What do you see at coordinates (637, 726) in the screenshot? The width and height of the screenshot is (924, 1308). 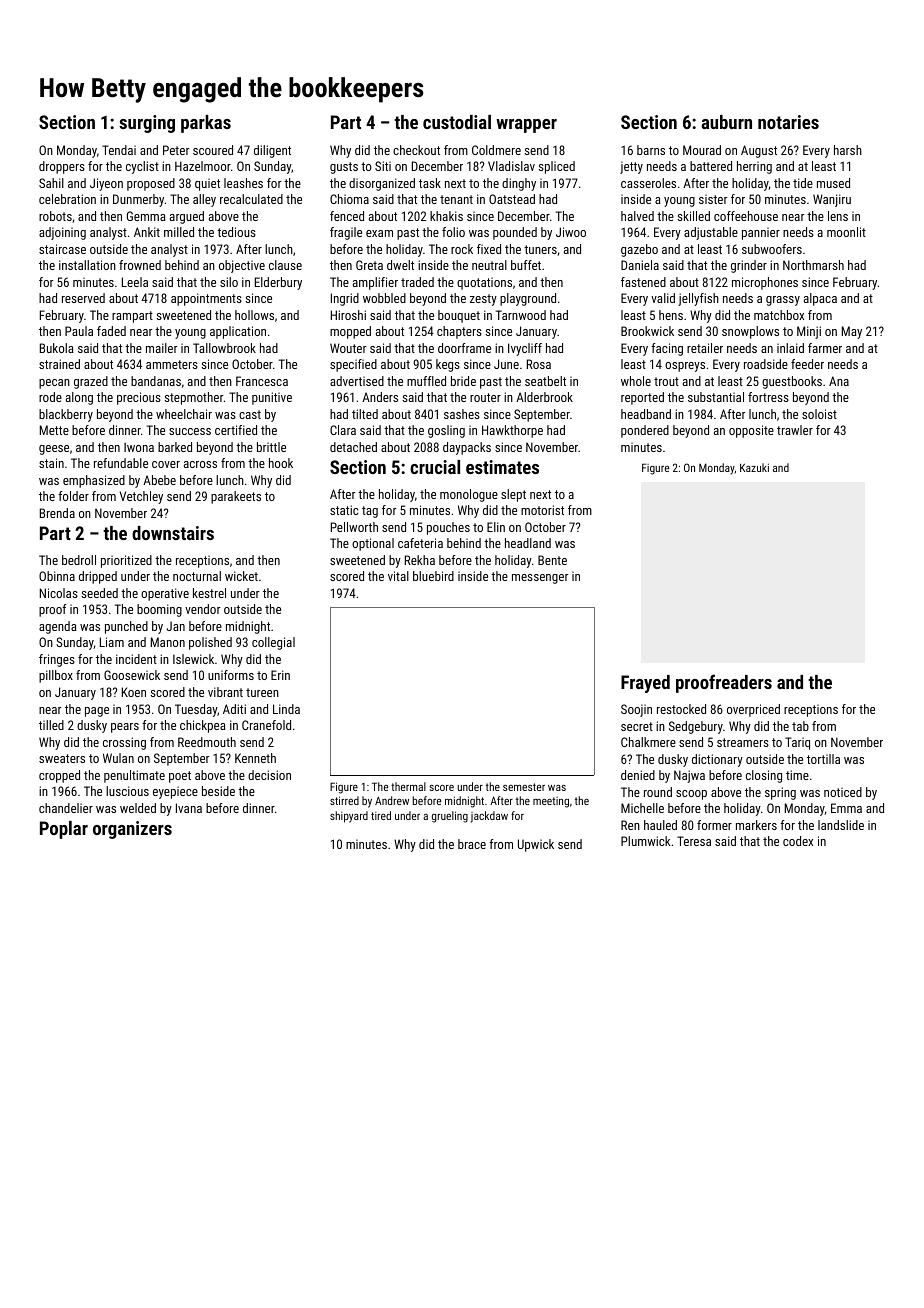 I see `secret` at bounding box center [637, 726].
